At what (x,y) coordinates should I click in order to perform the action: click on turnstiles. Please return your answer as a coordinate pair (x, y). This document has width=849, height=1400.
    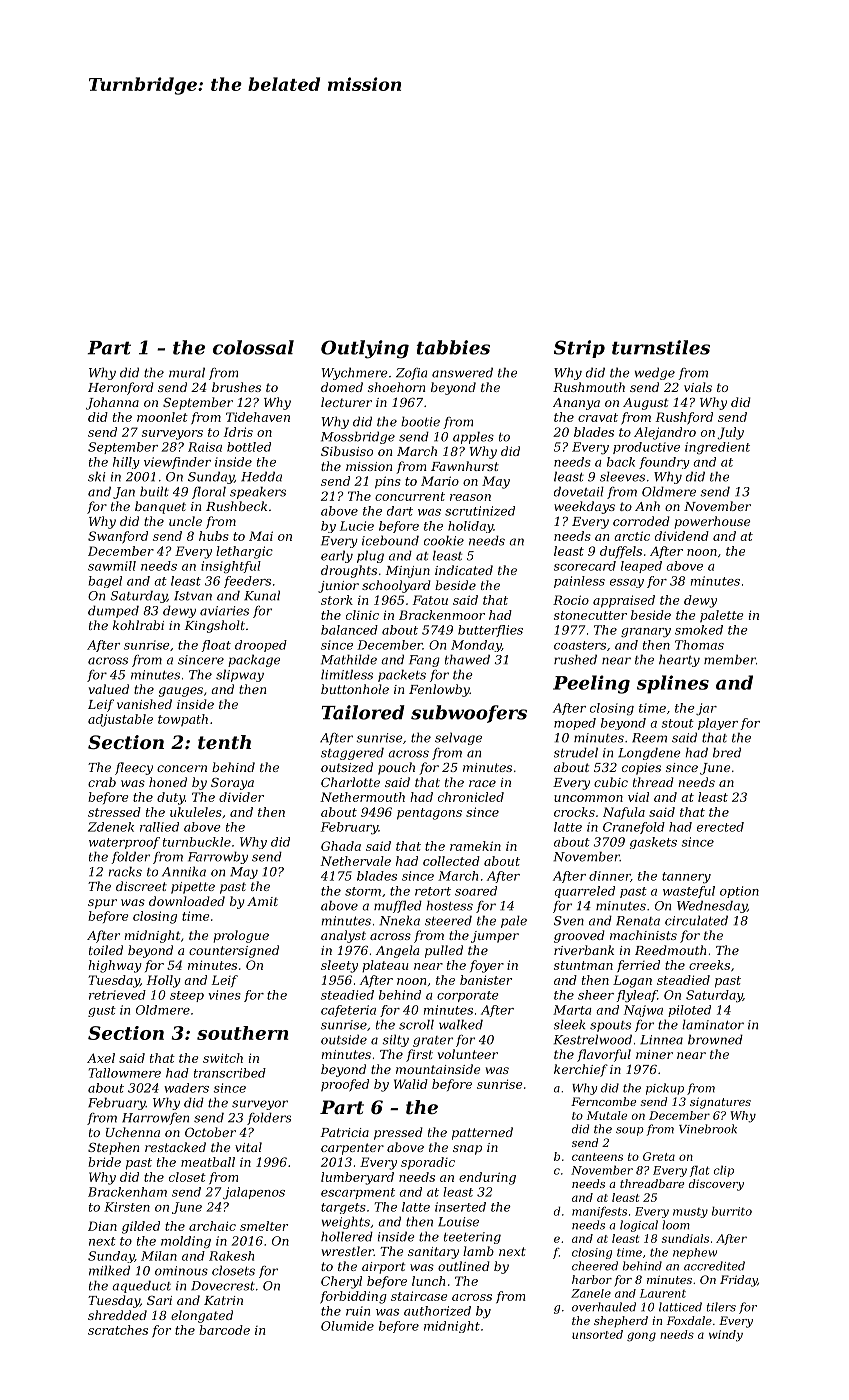
    Looking at the image, I should click on (661, 347).
